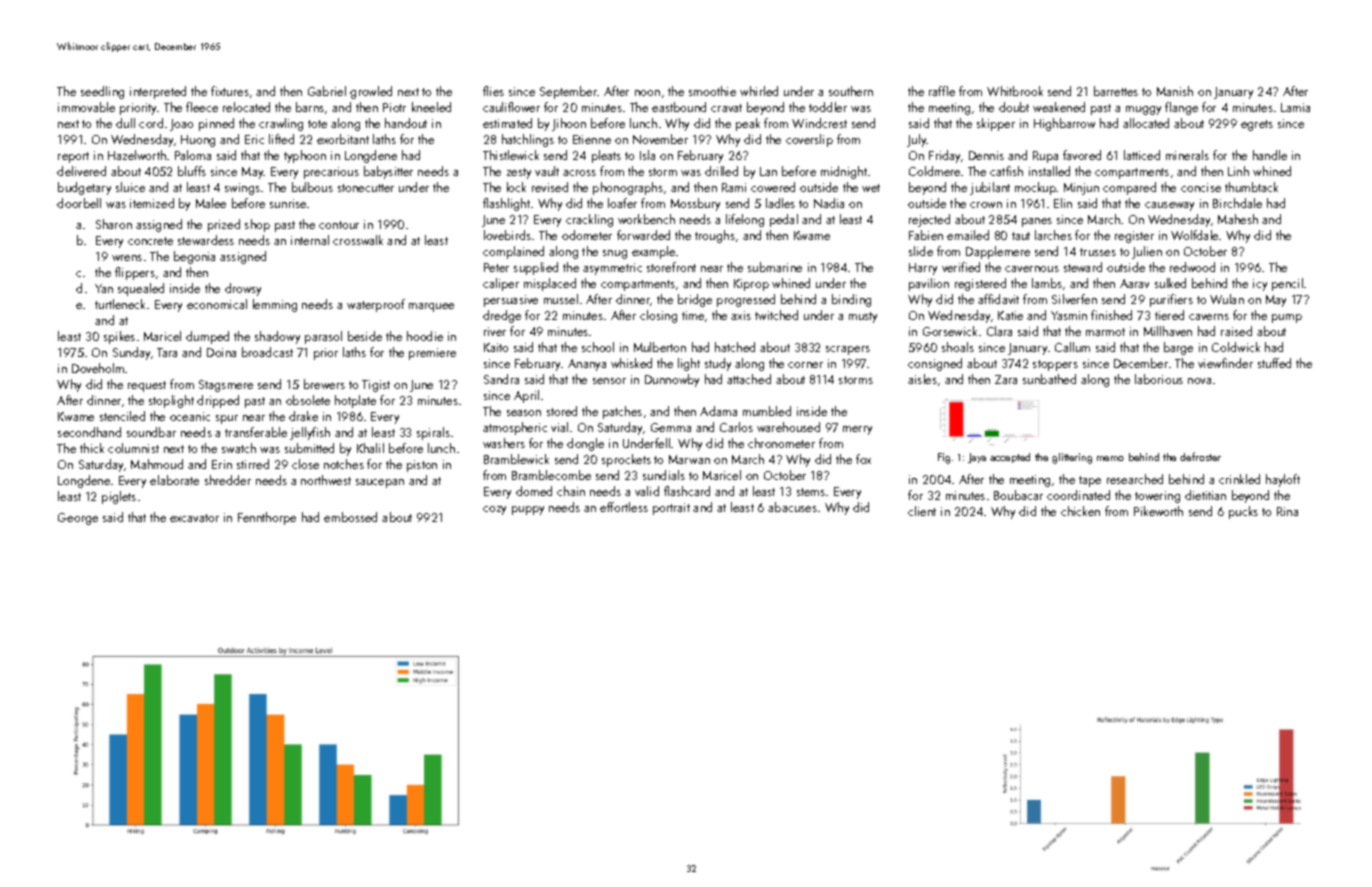  What do you see at coordinates (749, 379) in the image?
I see `attached` at bounding box center [749, 379].
